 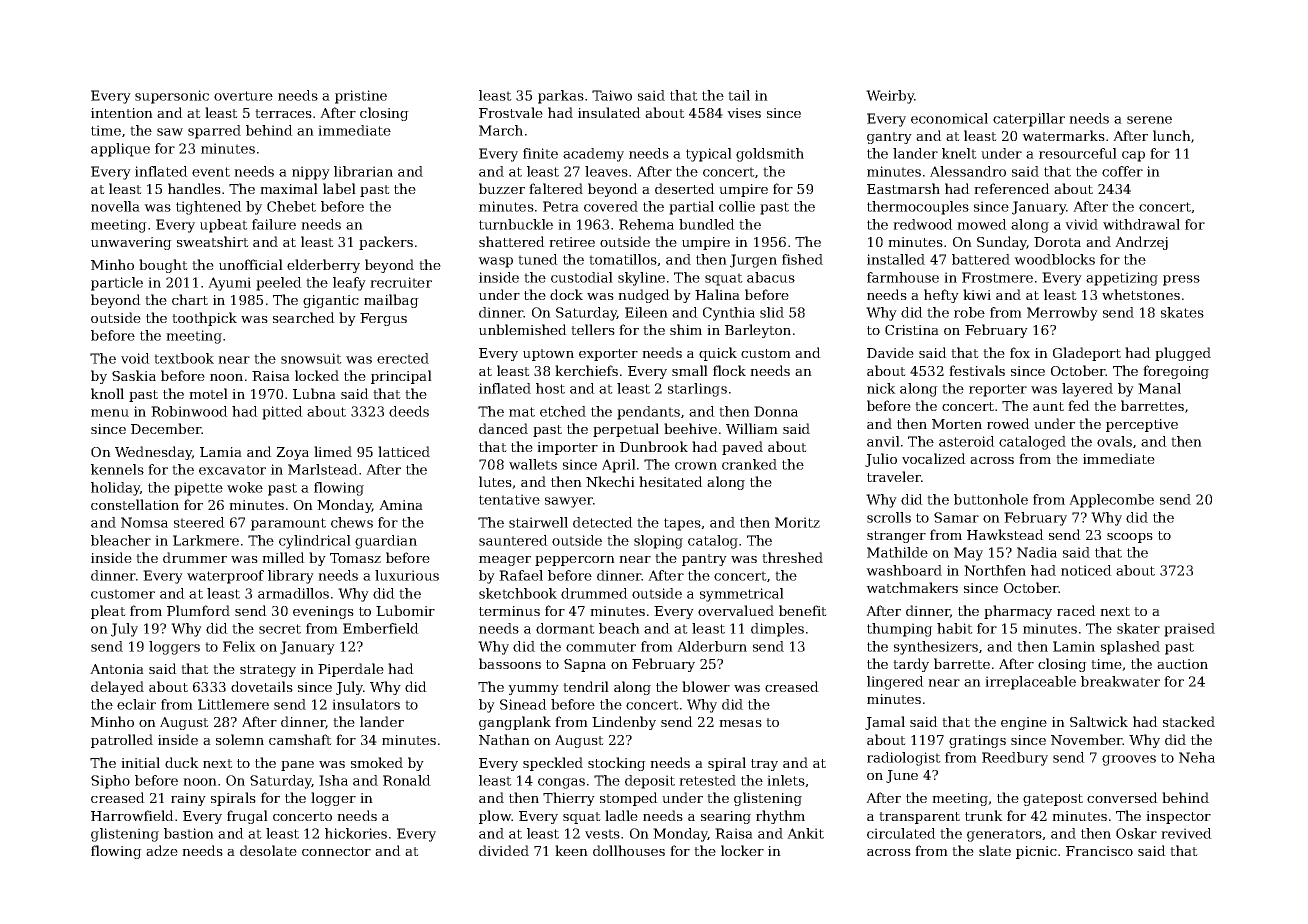 What do you see at coordinates (240, 739) in the screenshot?
I see `solemn` at bounding box center [240, 739].
